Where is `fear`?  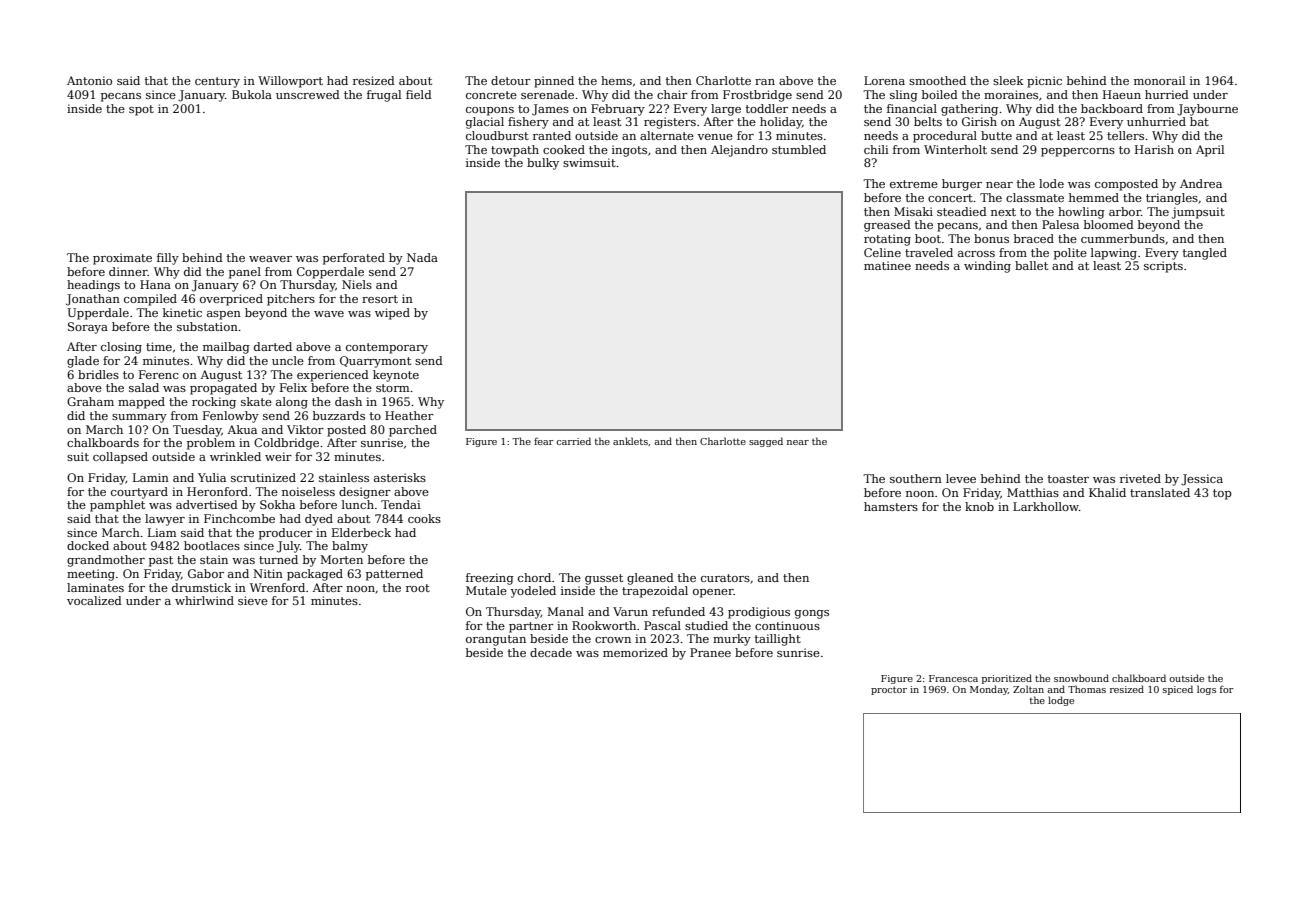 fear is located at coordinates (544, 441).
